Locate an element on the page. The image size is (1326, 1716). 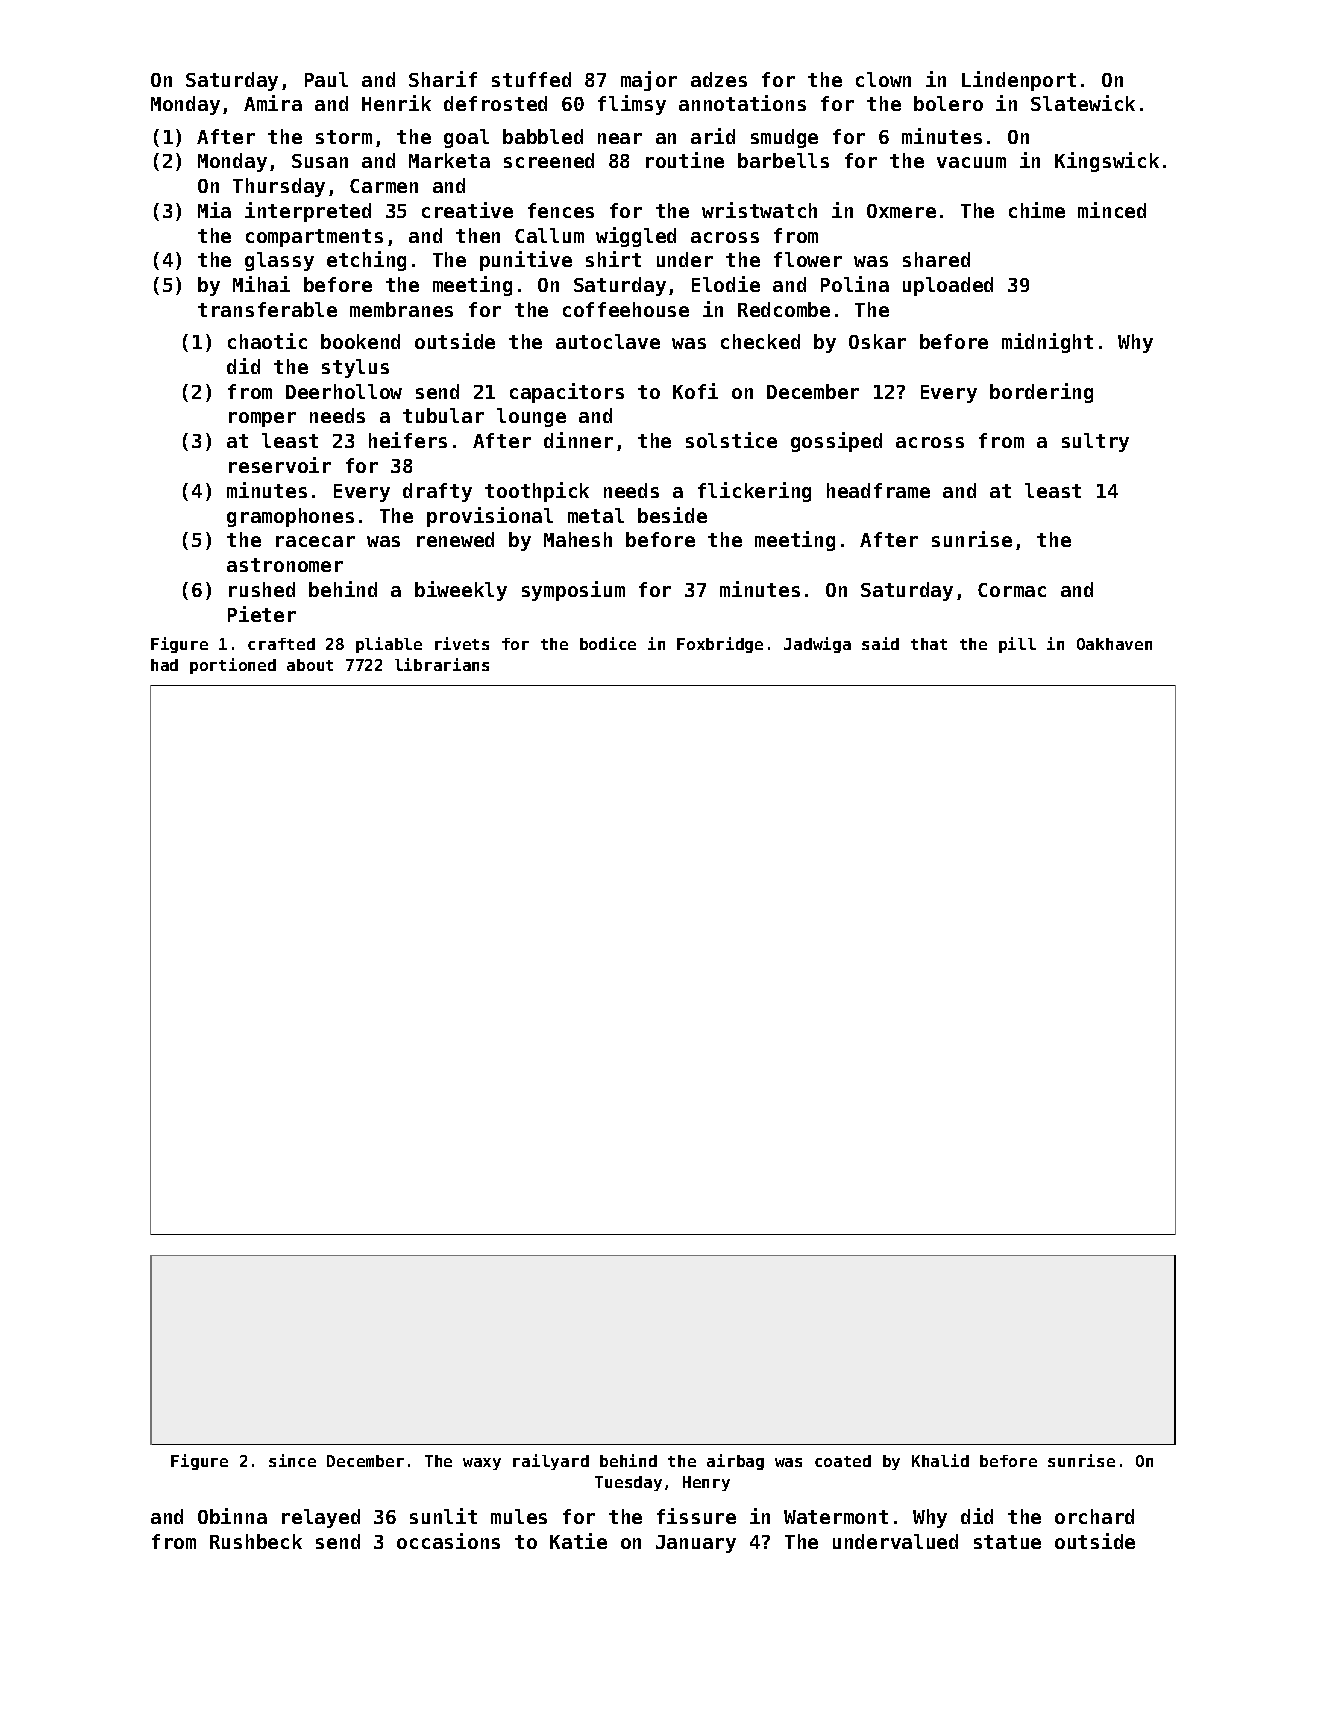
Oxmere is located at coordinates (901, 211).
